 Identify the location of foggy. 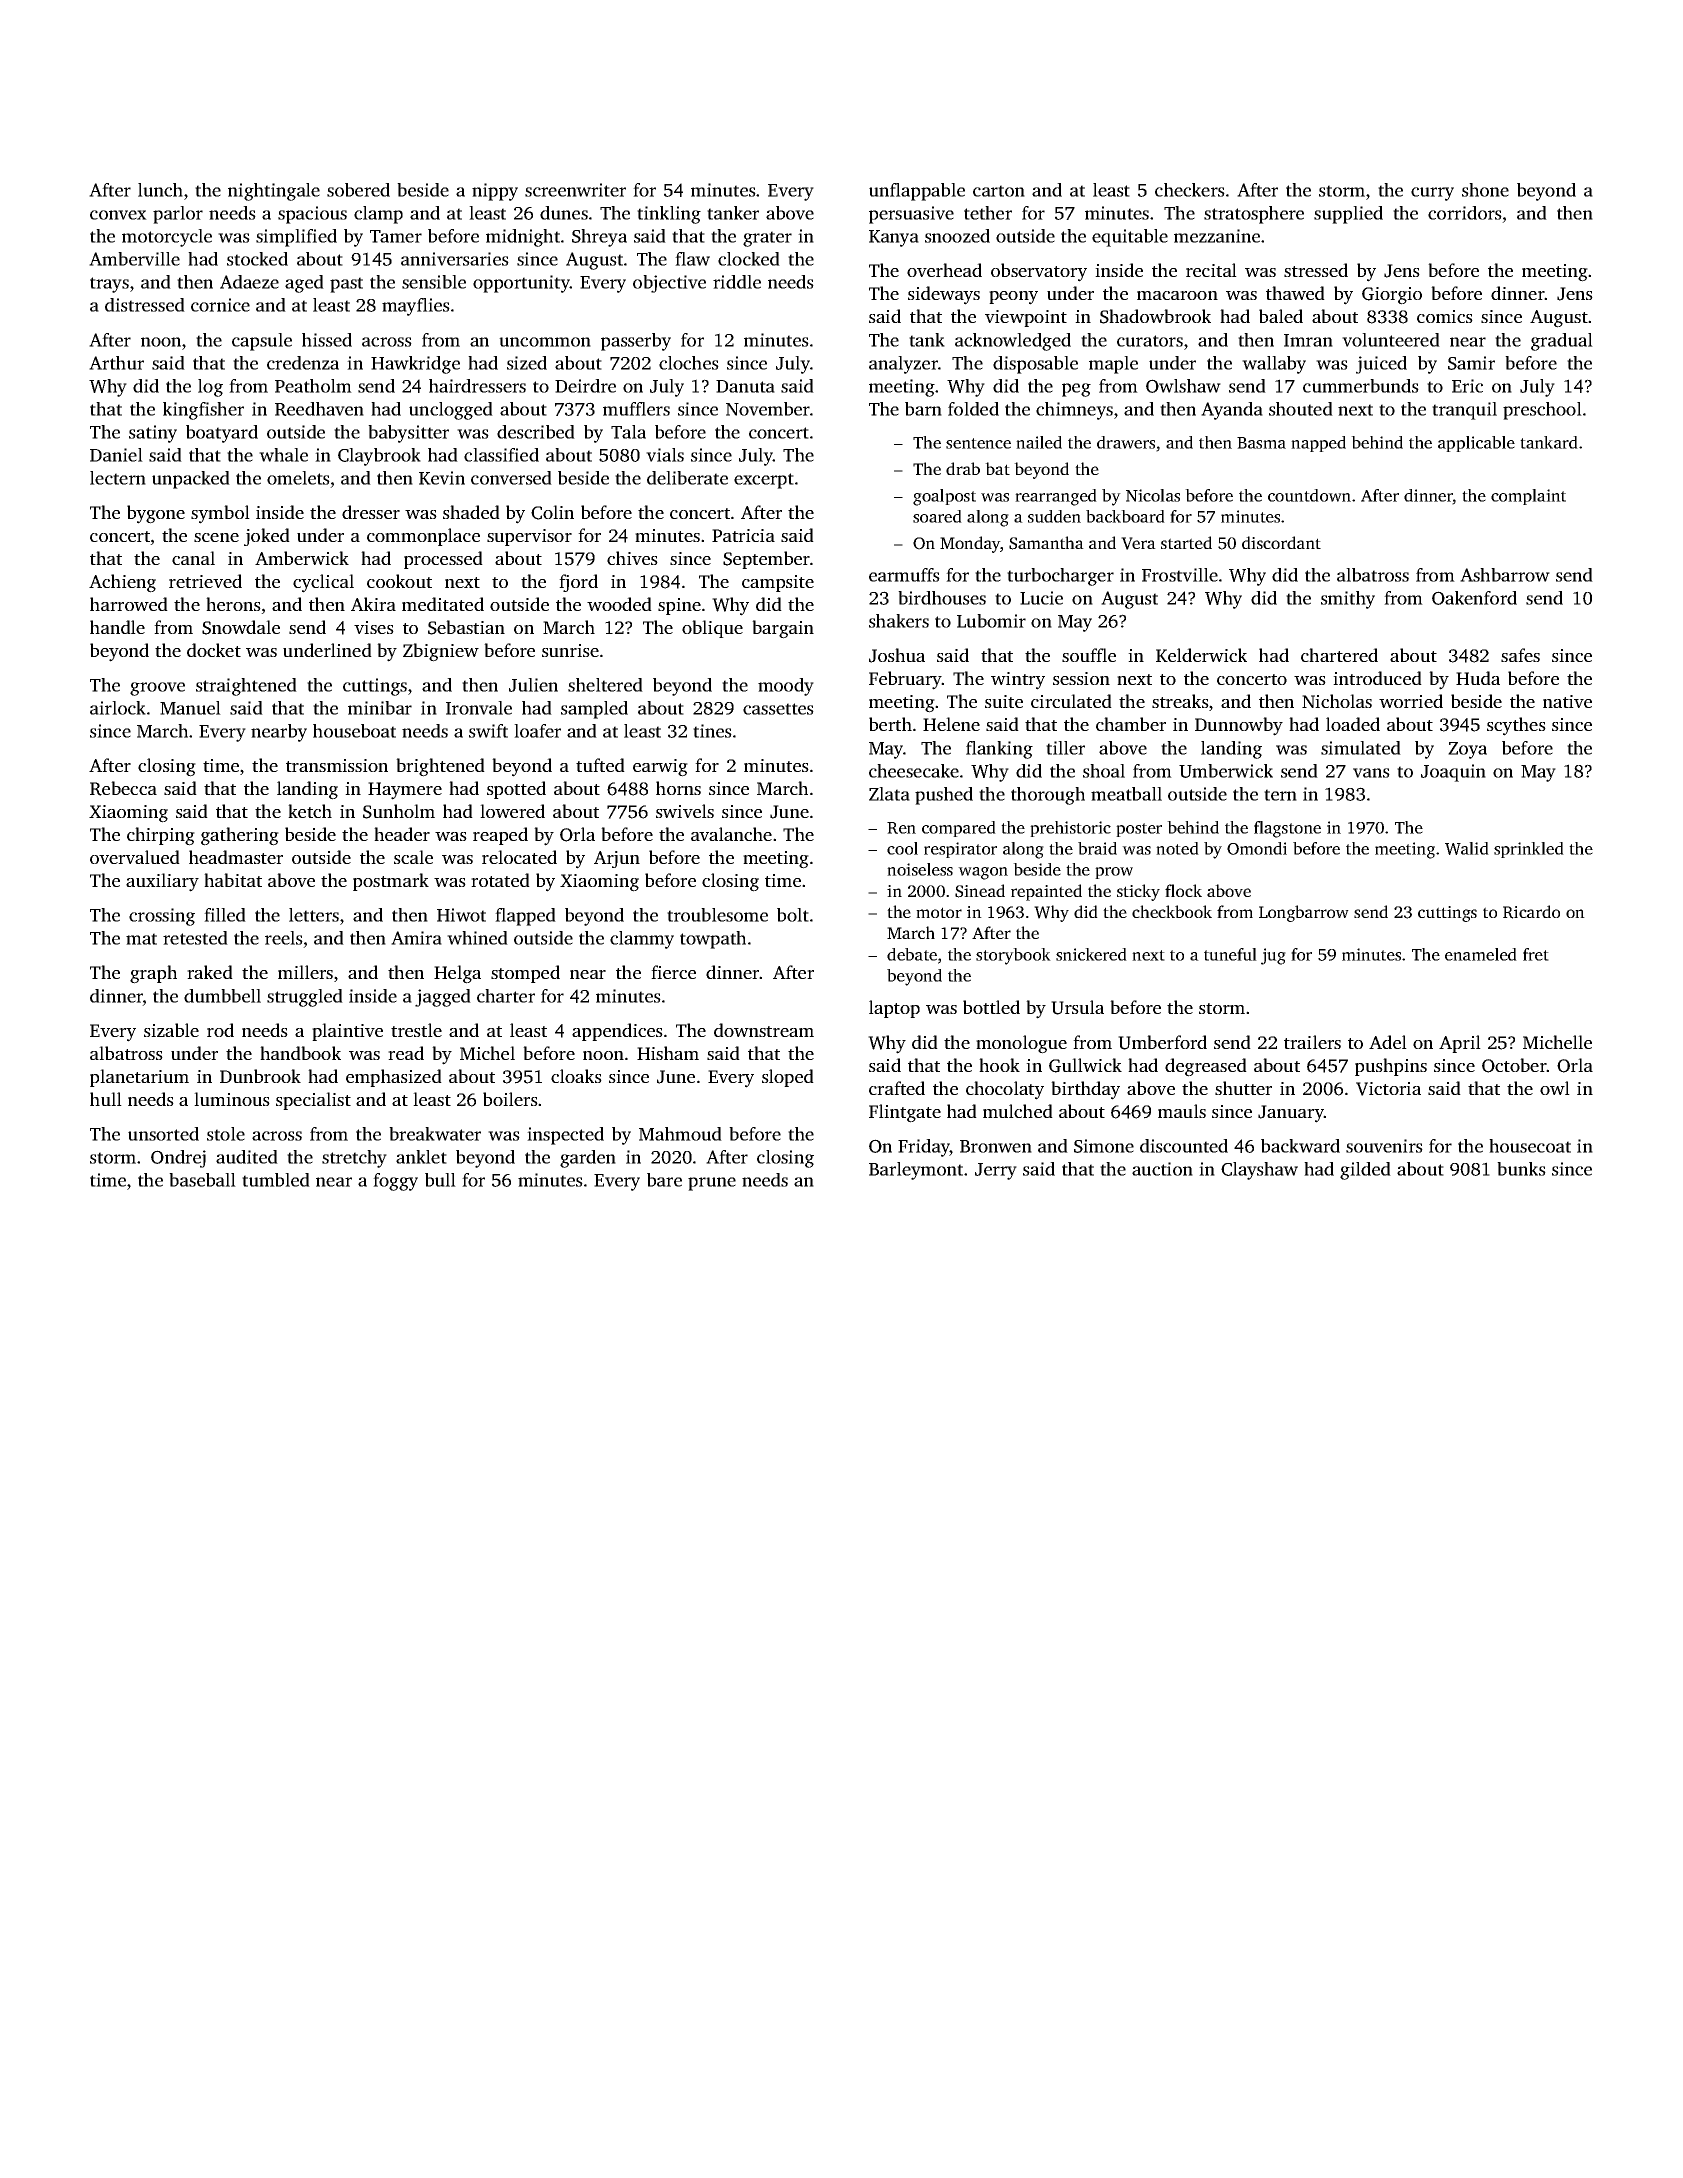
(395, 1182).
